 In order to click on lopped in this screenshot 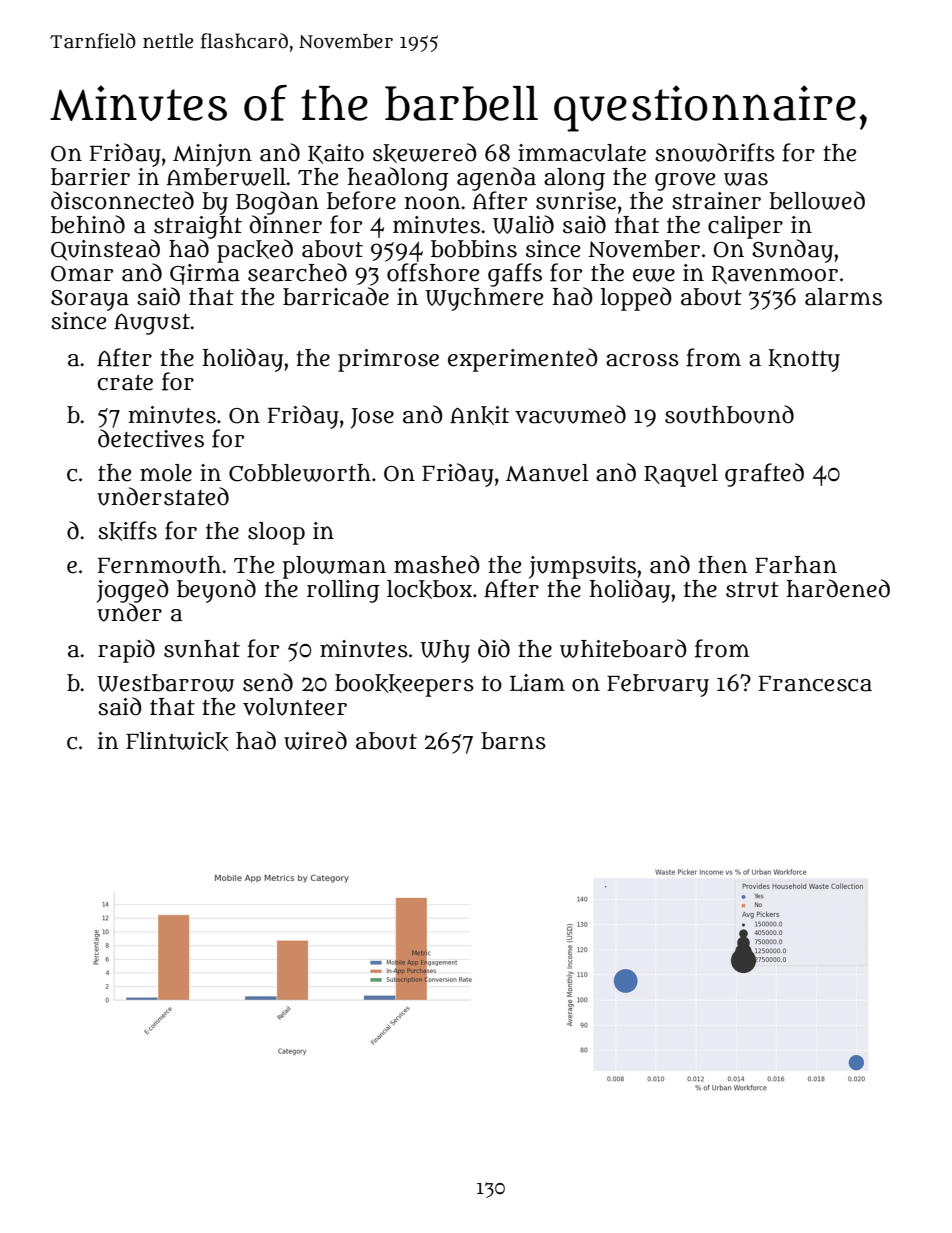, I will do `click(636, 299)`.
